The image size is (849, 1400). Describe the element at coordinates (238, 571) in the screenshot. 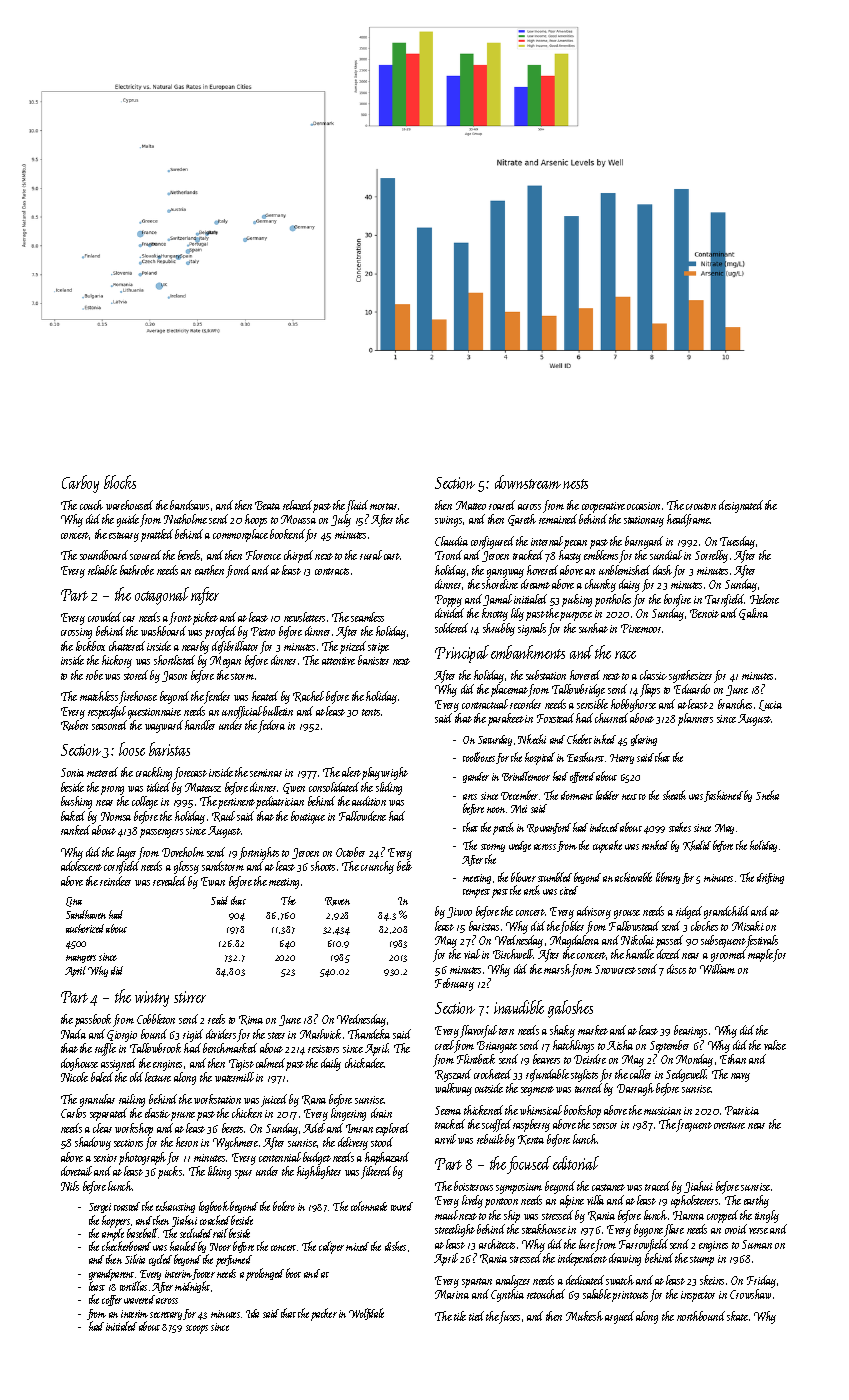

I see `frond` at that location.
